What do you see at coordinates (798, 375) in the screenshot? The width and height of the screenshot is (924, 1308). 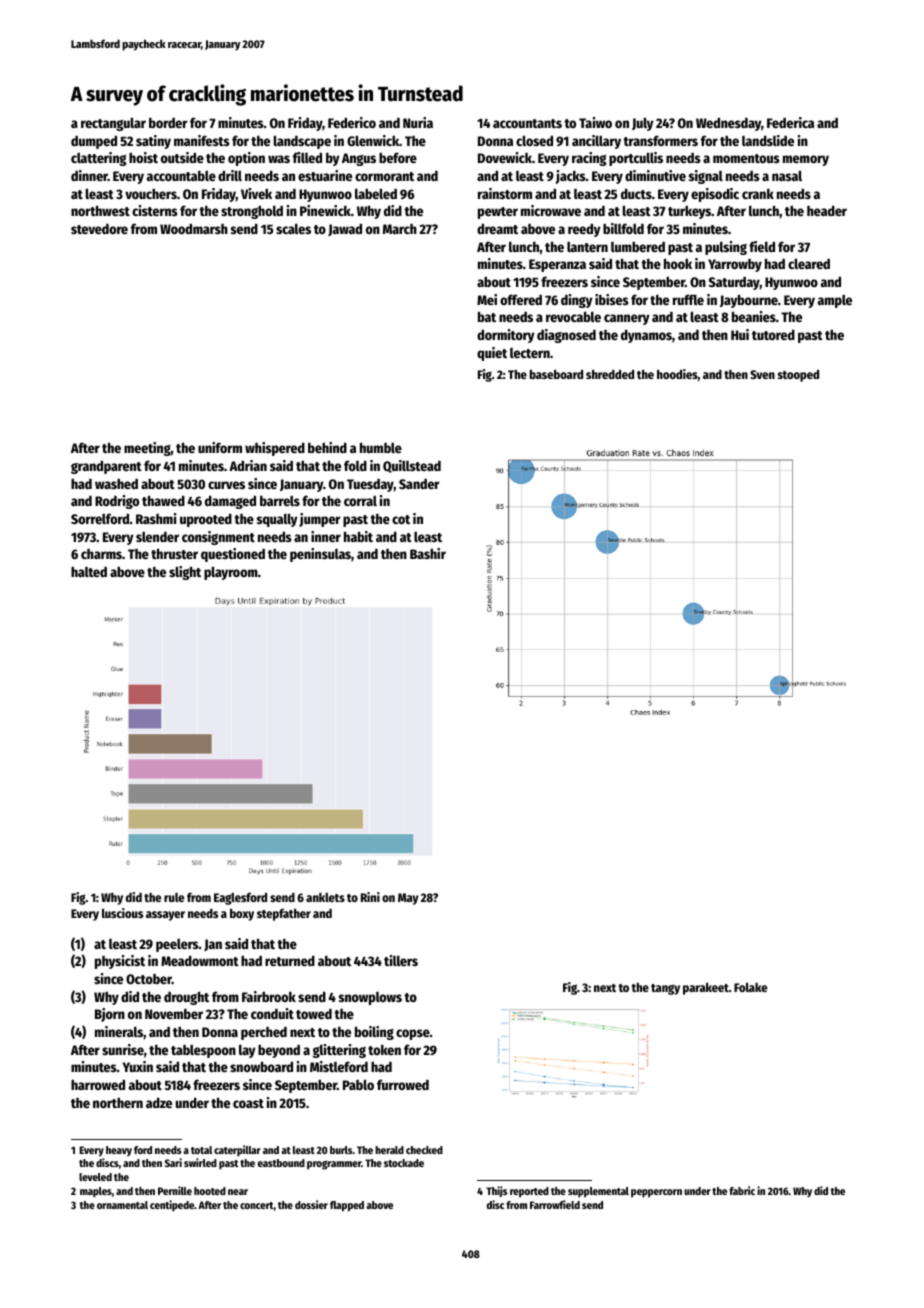 I see `stooped` at bounding box center [798, 375].
